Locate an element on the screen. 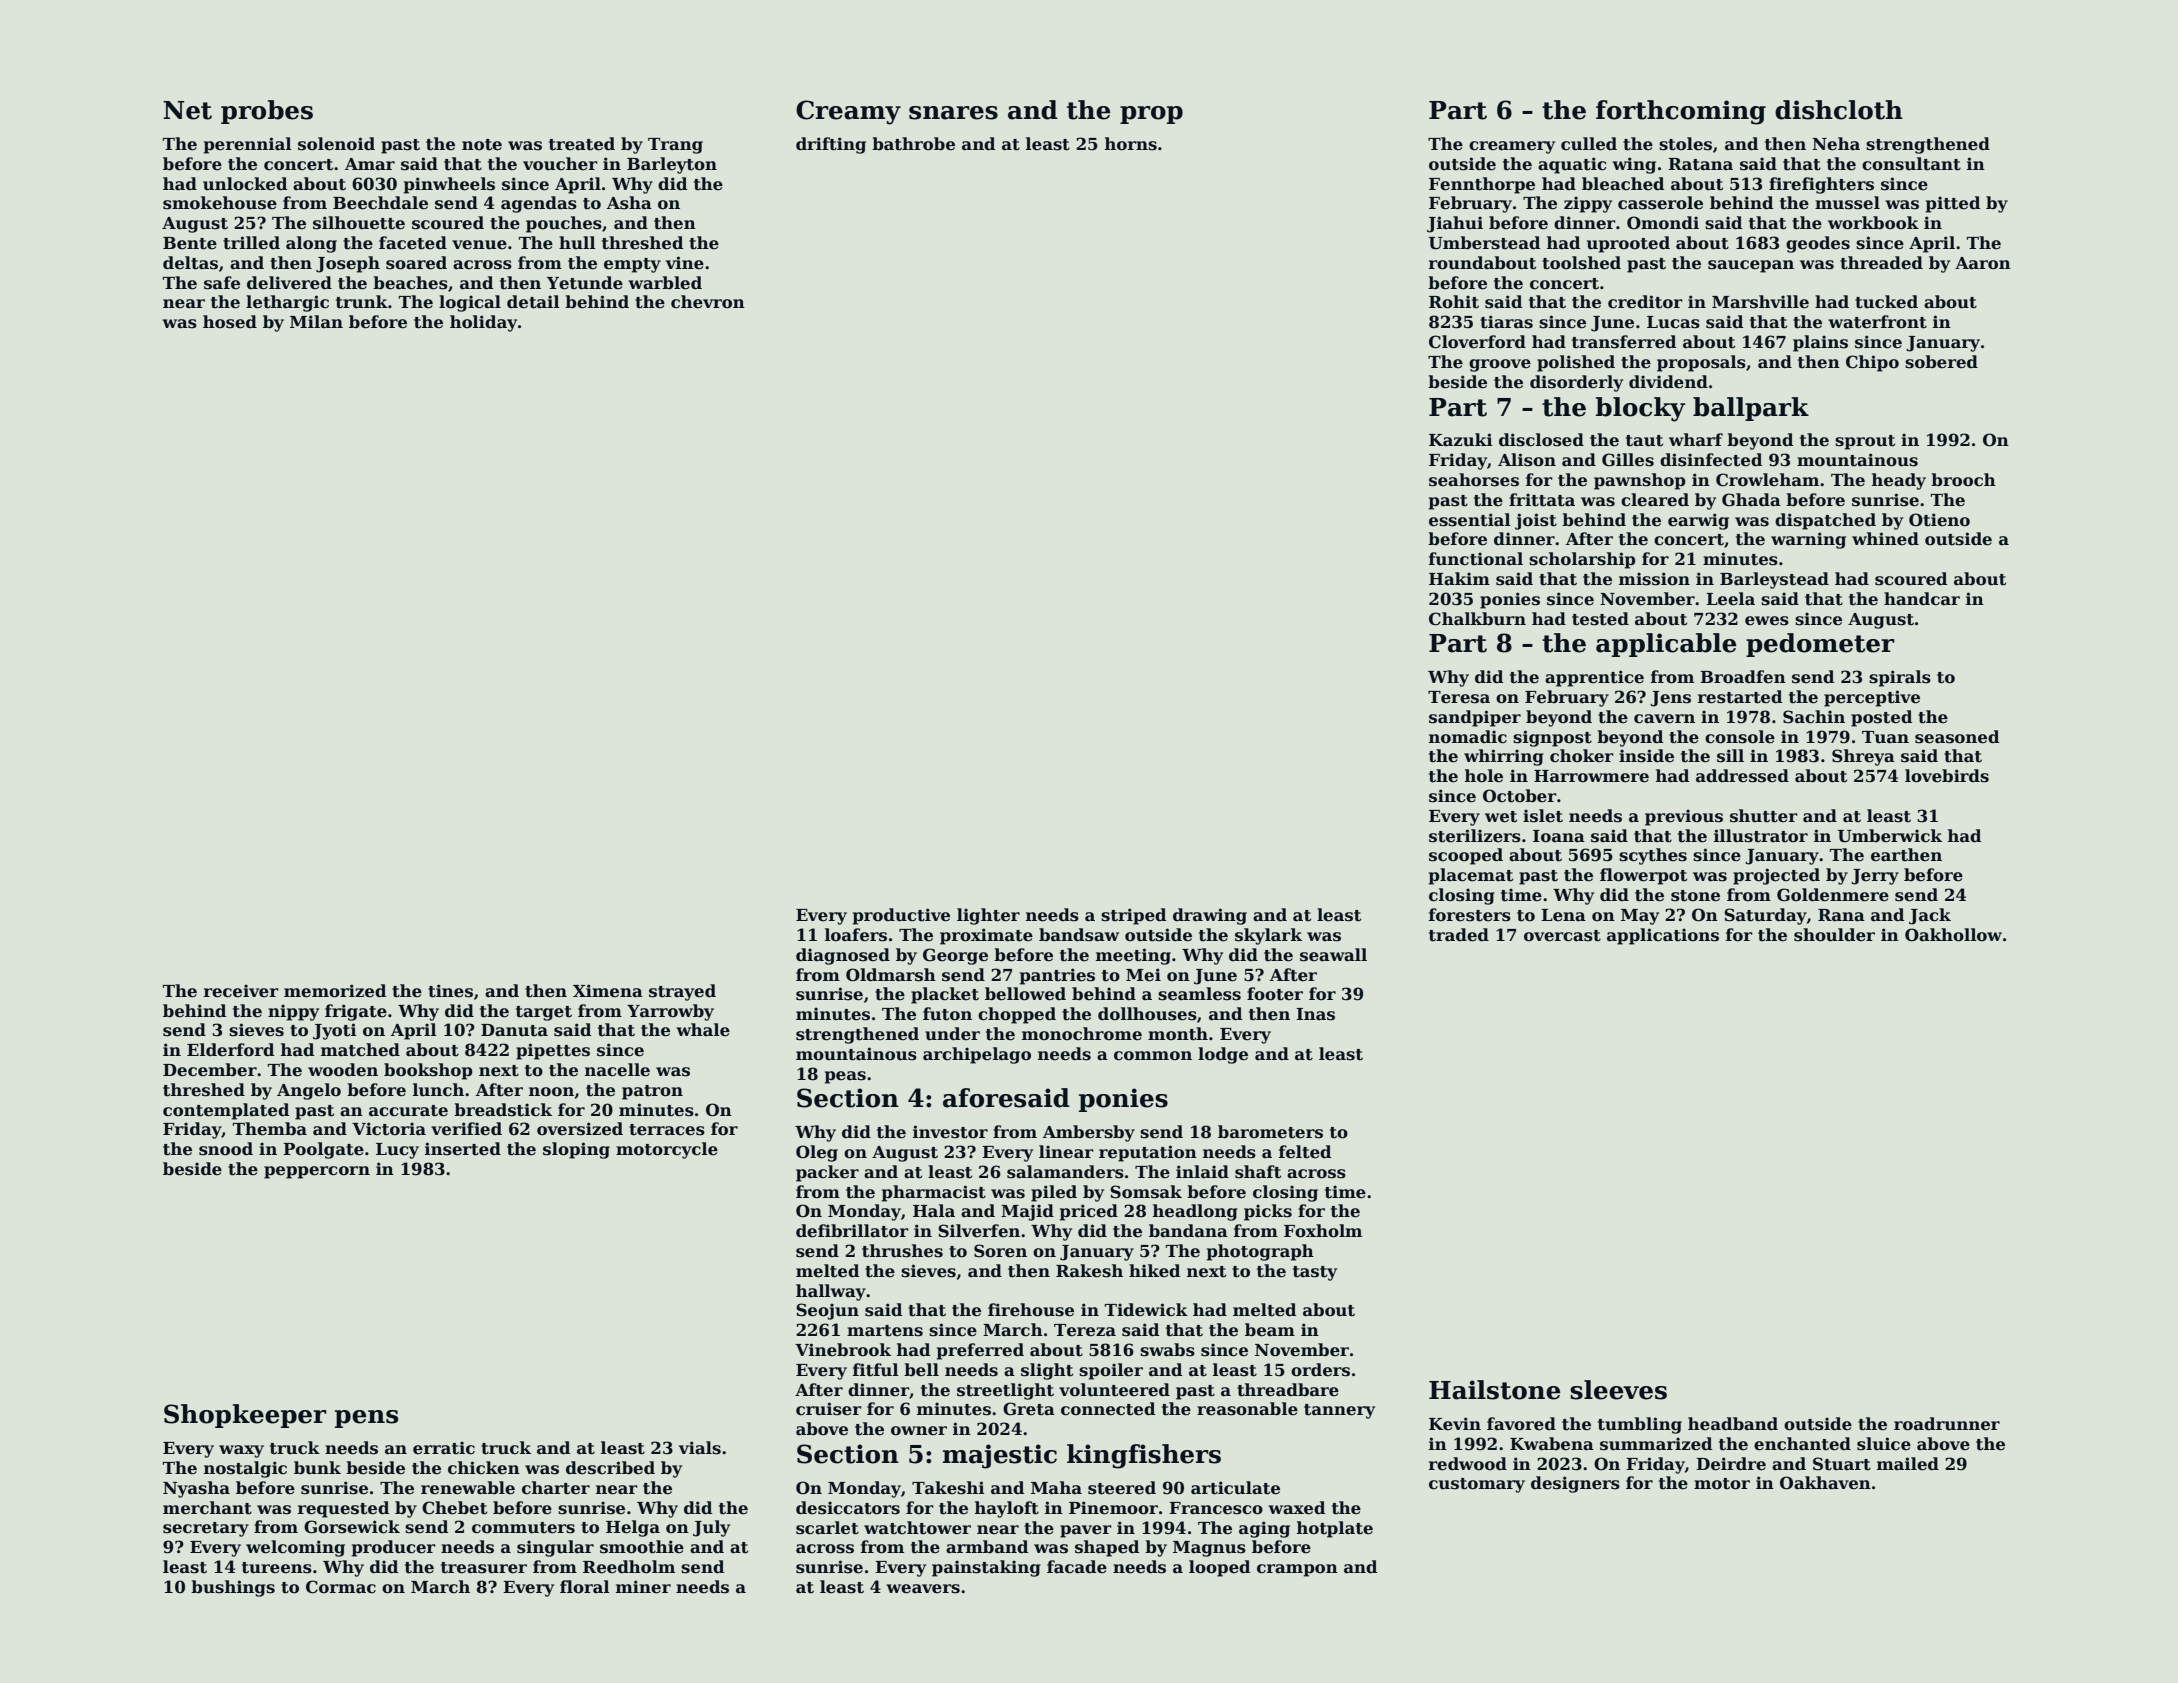  productive is located at coordinates (901, 916).
